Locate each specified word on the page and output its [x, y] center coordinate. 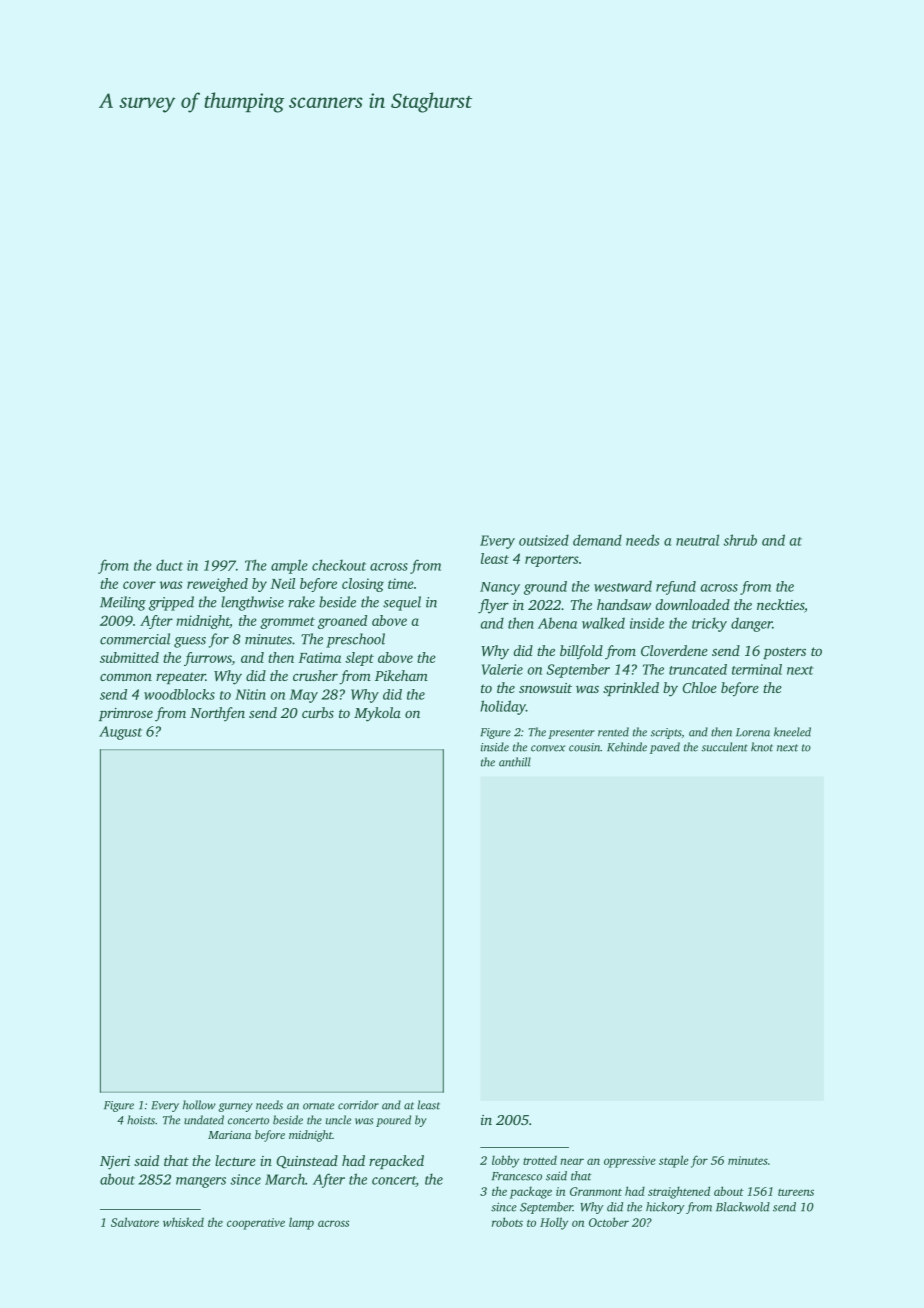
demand [597, 540]
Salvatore [135, 1222]
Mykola [377, 714]
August [120, 733]
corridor [358, 1105]
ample [289, 566]
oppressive [630, 1162]
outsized [544, 540]
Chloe [700, 687]
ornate [318, 1106]
